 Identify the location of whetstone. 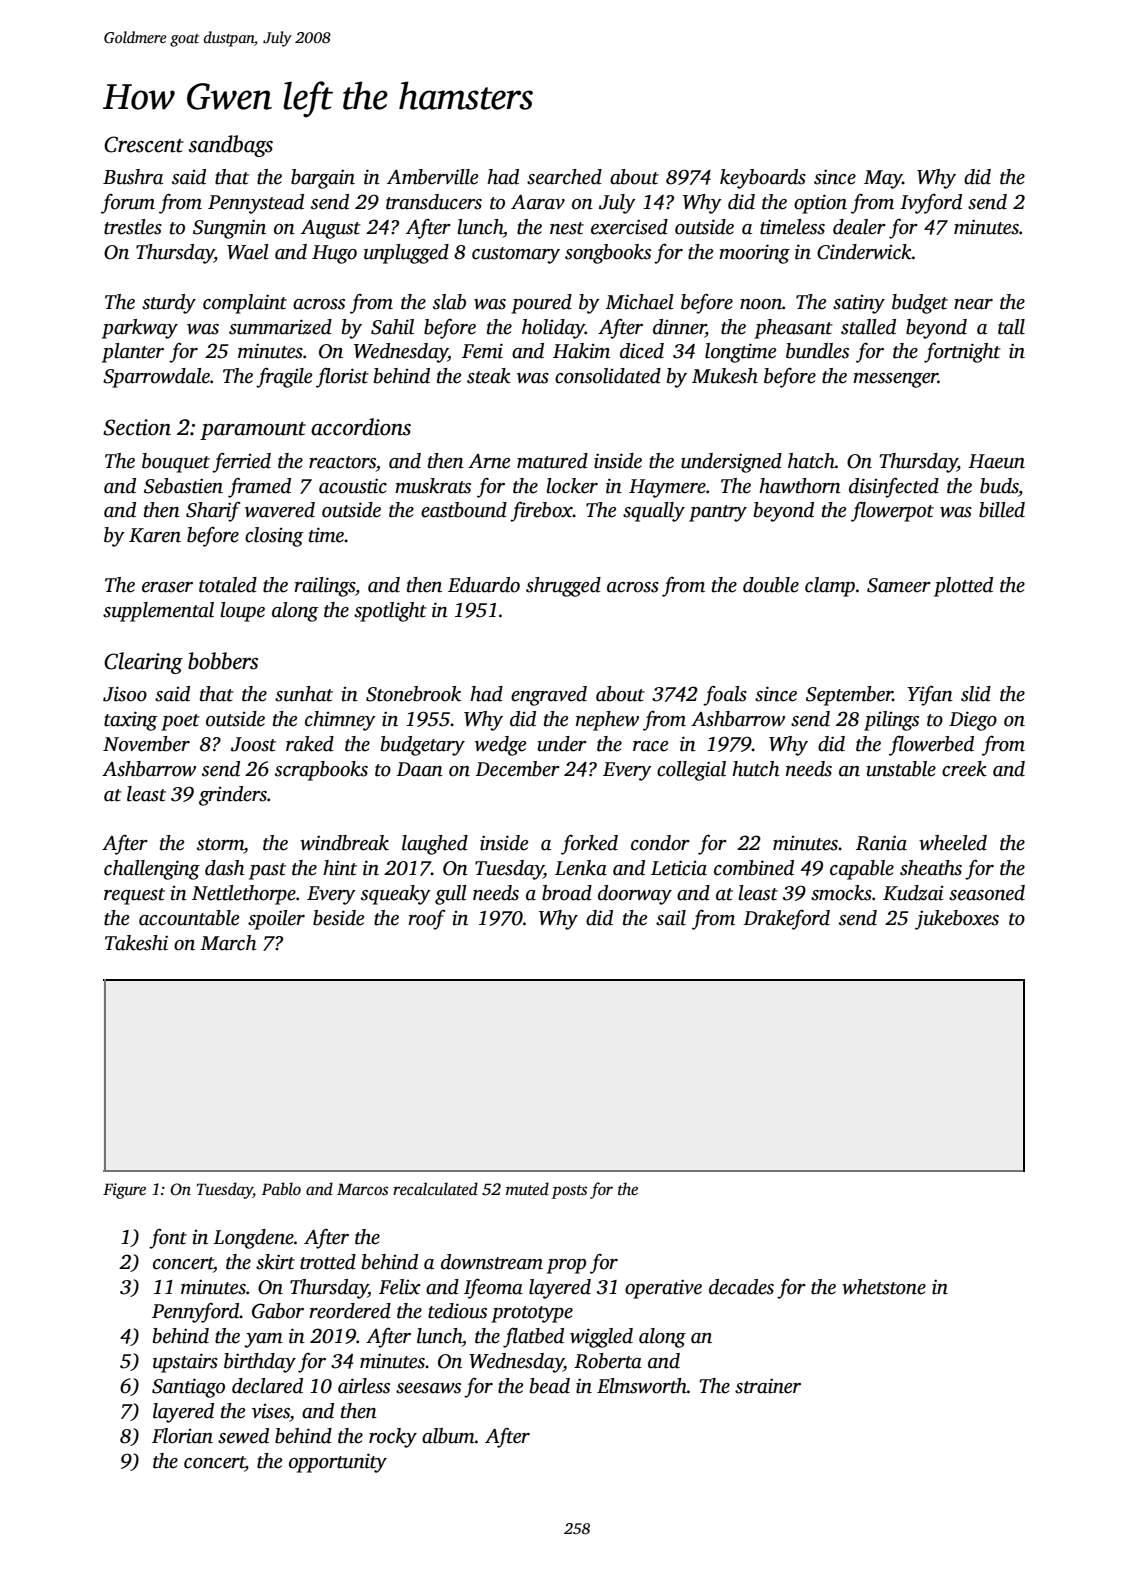
(884, 1287).
